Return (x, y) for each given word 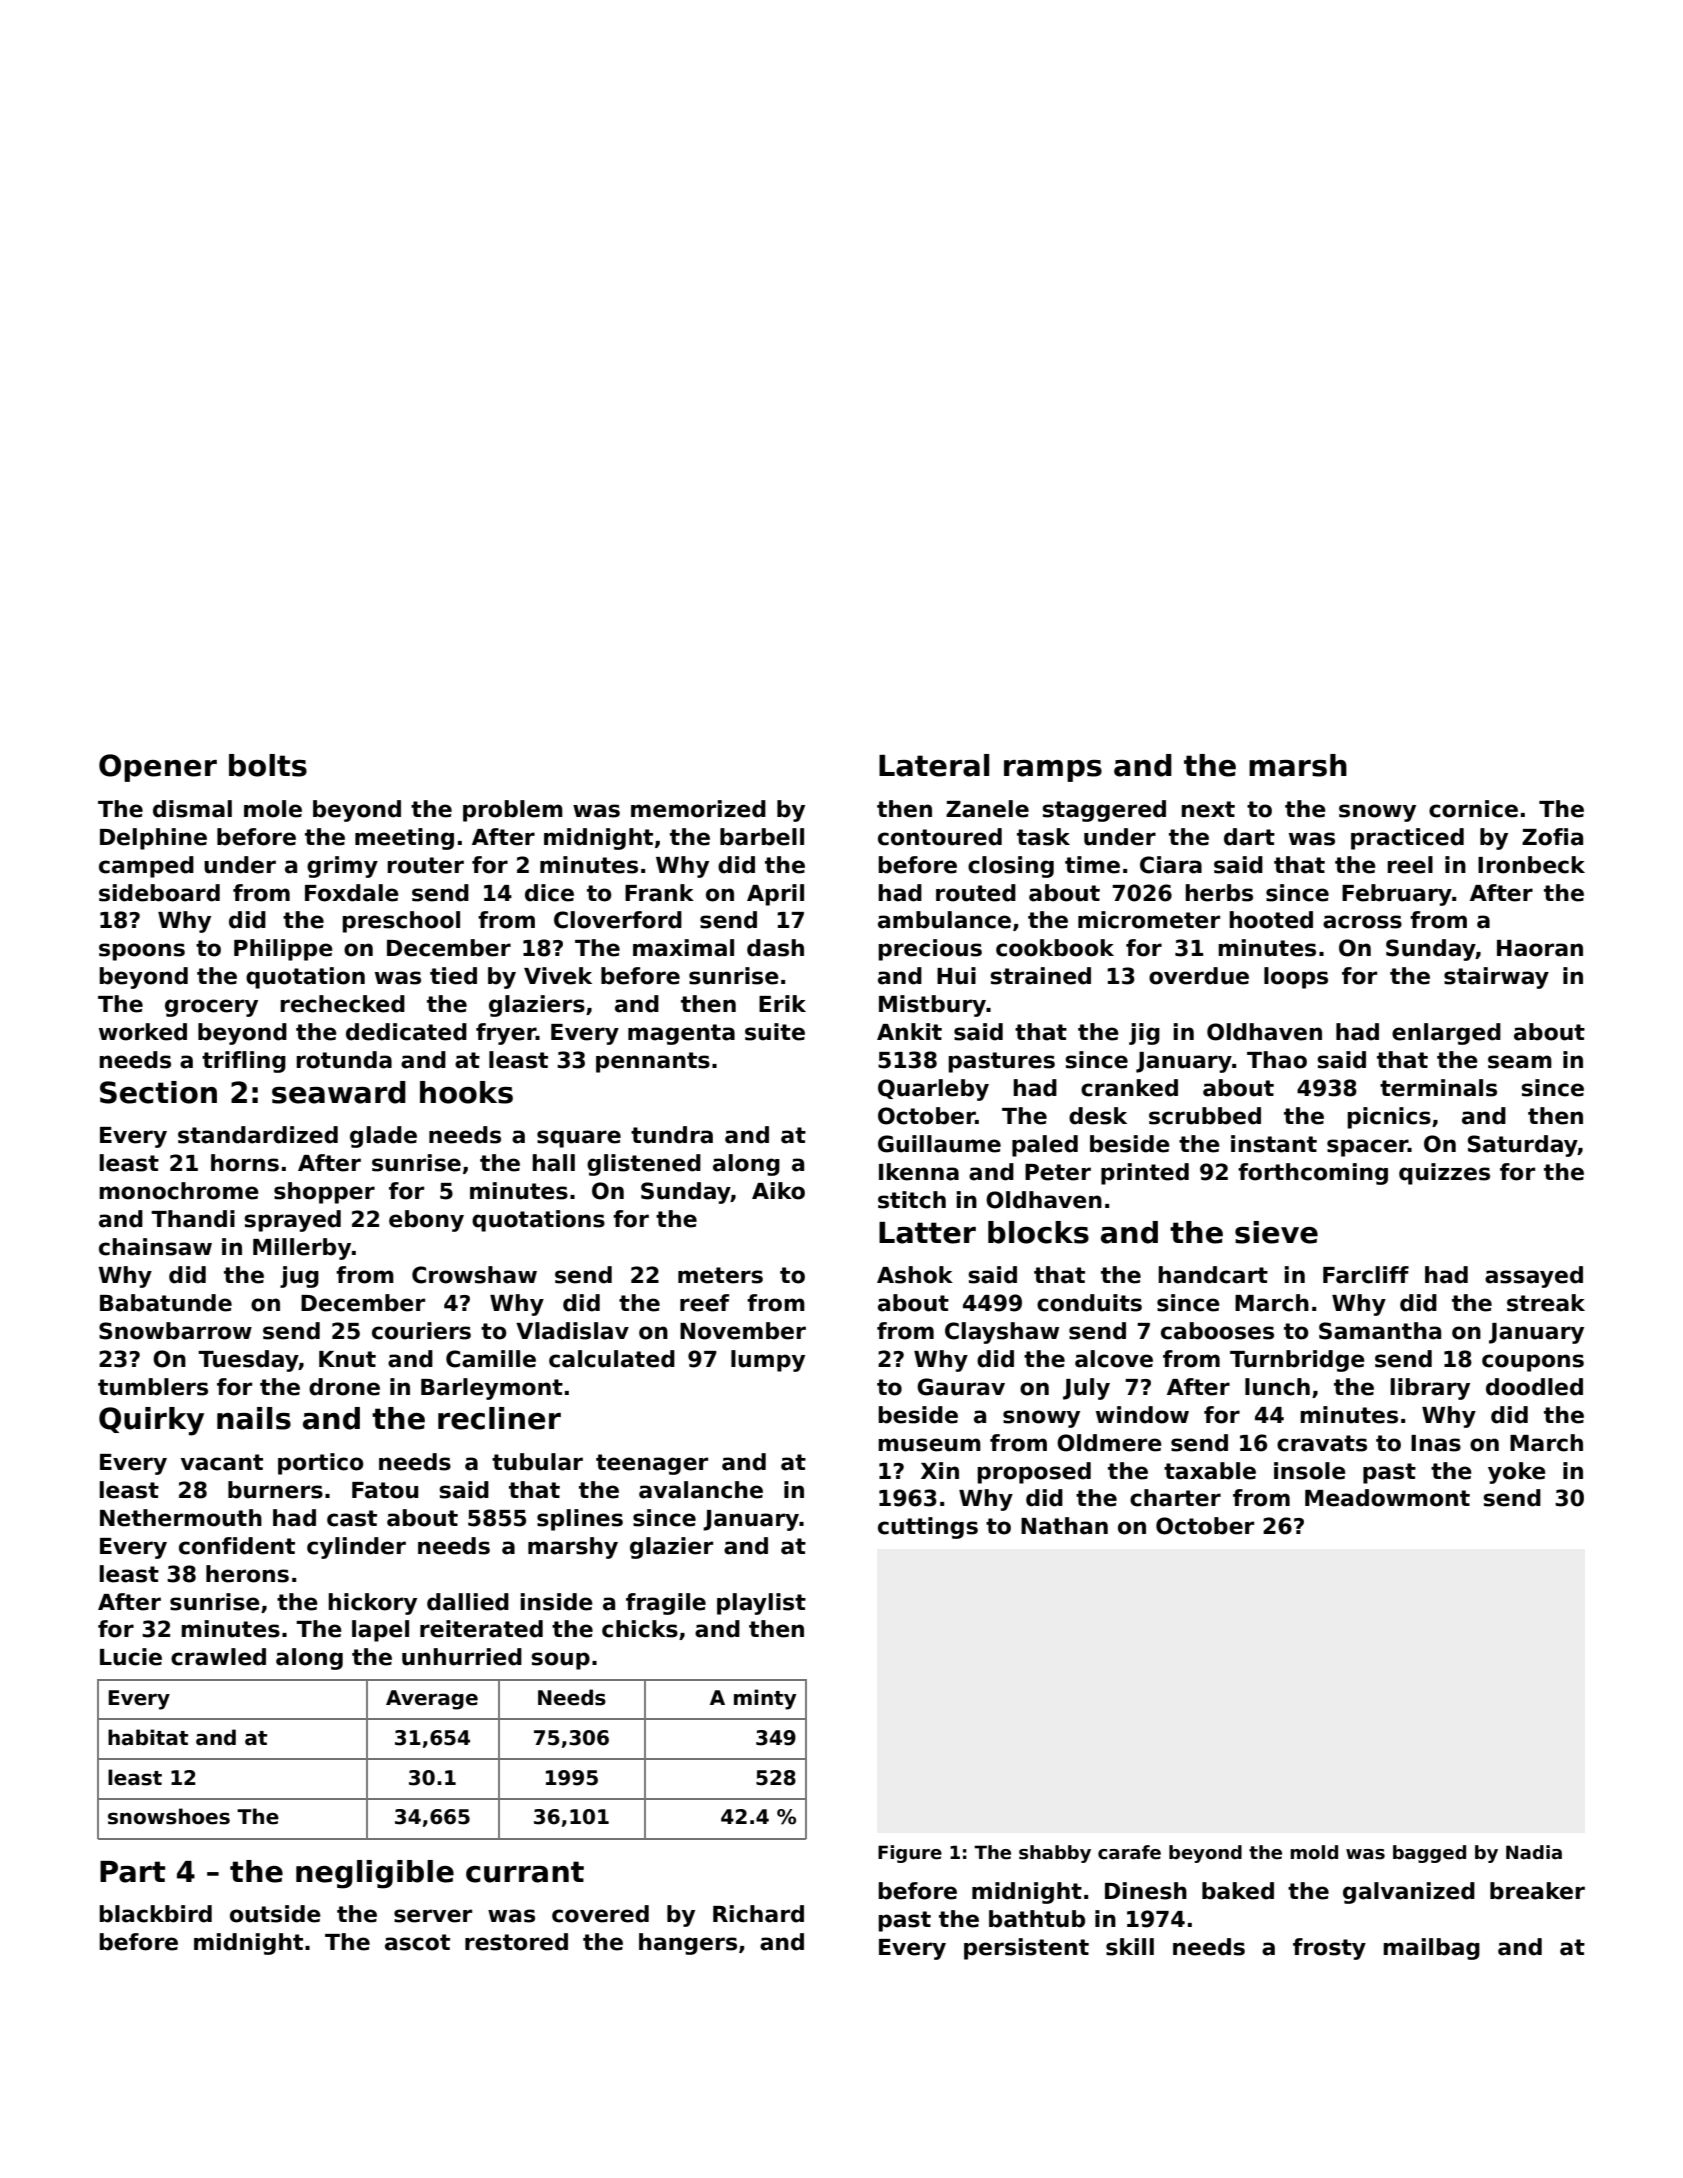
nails (254, 1418)
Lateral (934, 765)
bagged (1429, 1854)
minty (765, 1699)
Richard (758, 1914)
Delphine (153, 839)
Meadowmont (1387, 1498)
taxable (1210, 1471)
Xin (940, 1470)
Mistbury (933, 1006)
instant (1274, 1144)
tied (453, 976)
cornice (1473, 809)
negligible (375, 1874)
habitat (148, 1737)
